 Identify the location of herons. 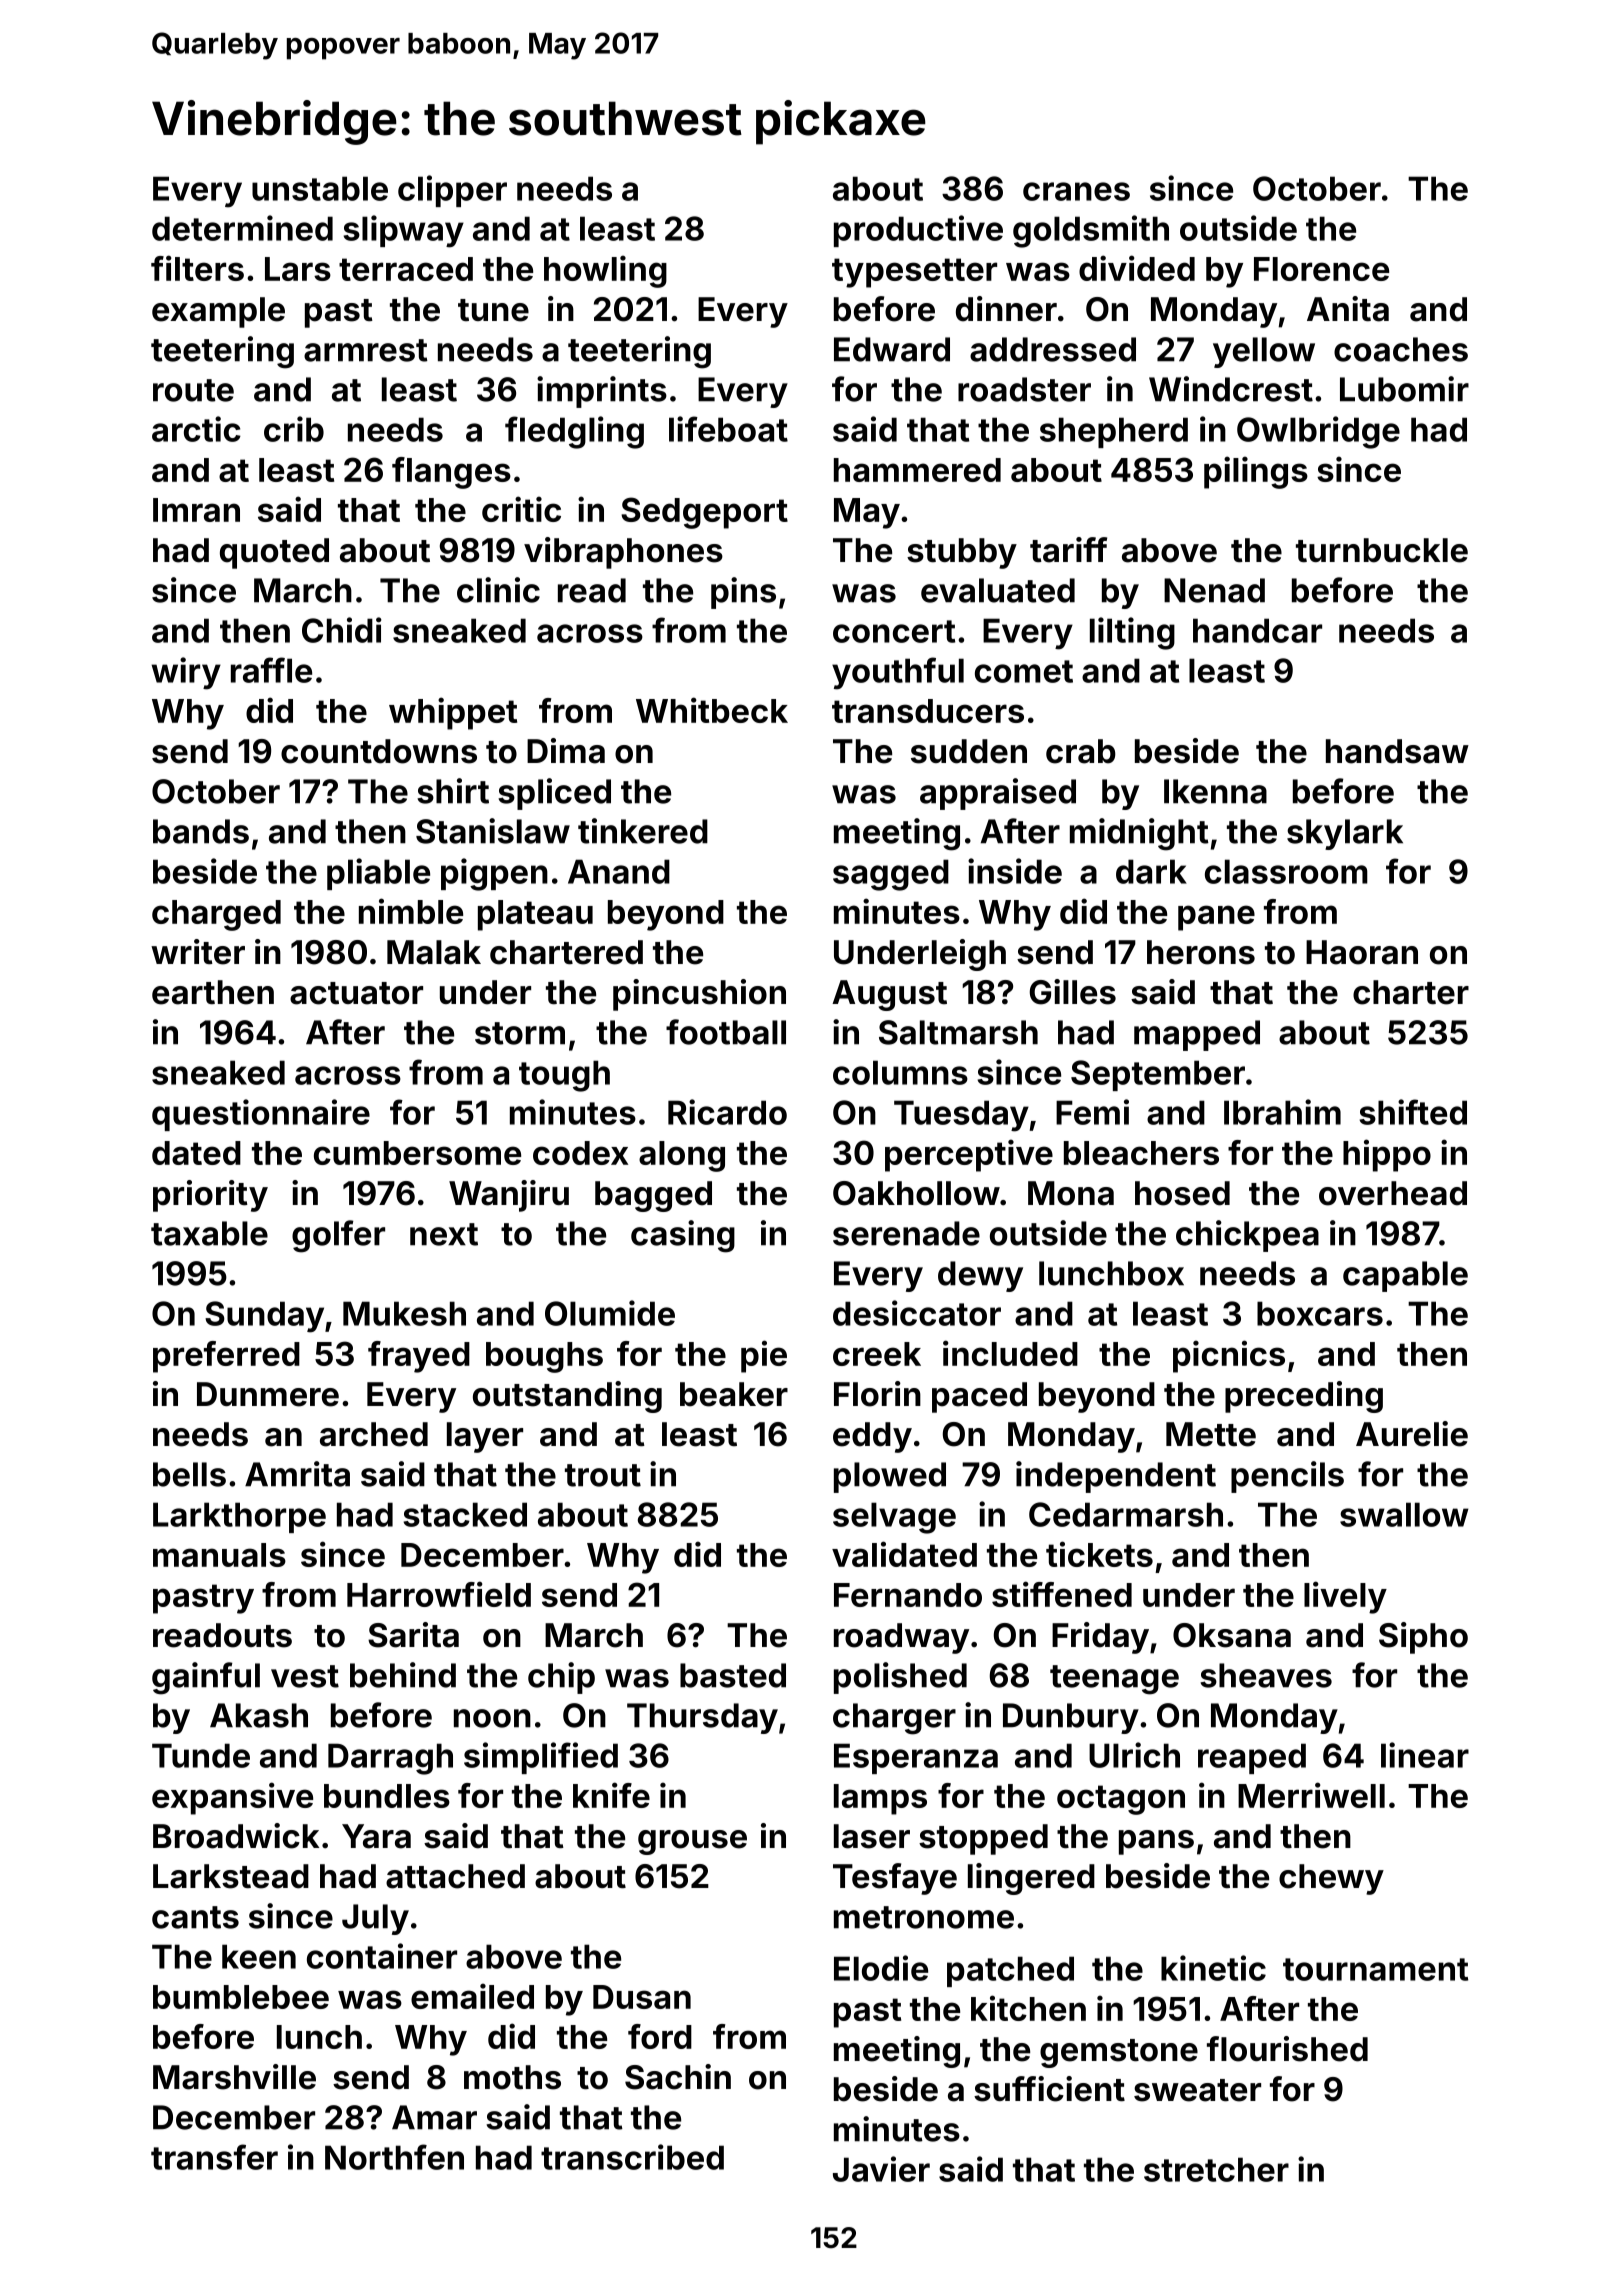
(1201, 952).
